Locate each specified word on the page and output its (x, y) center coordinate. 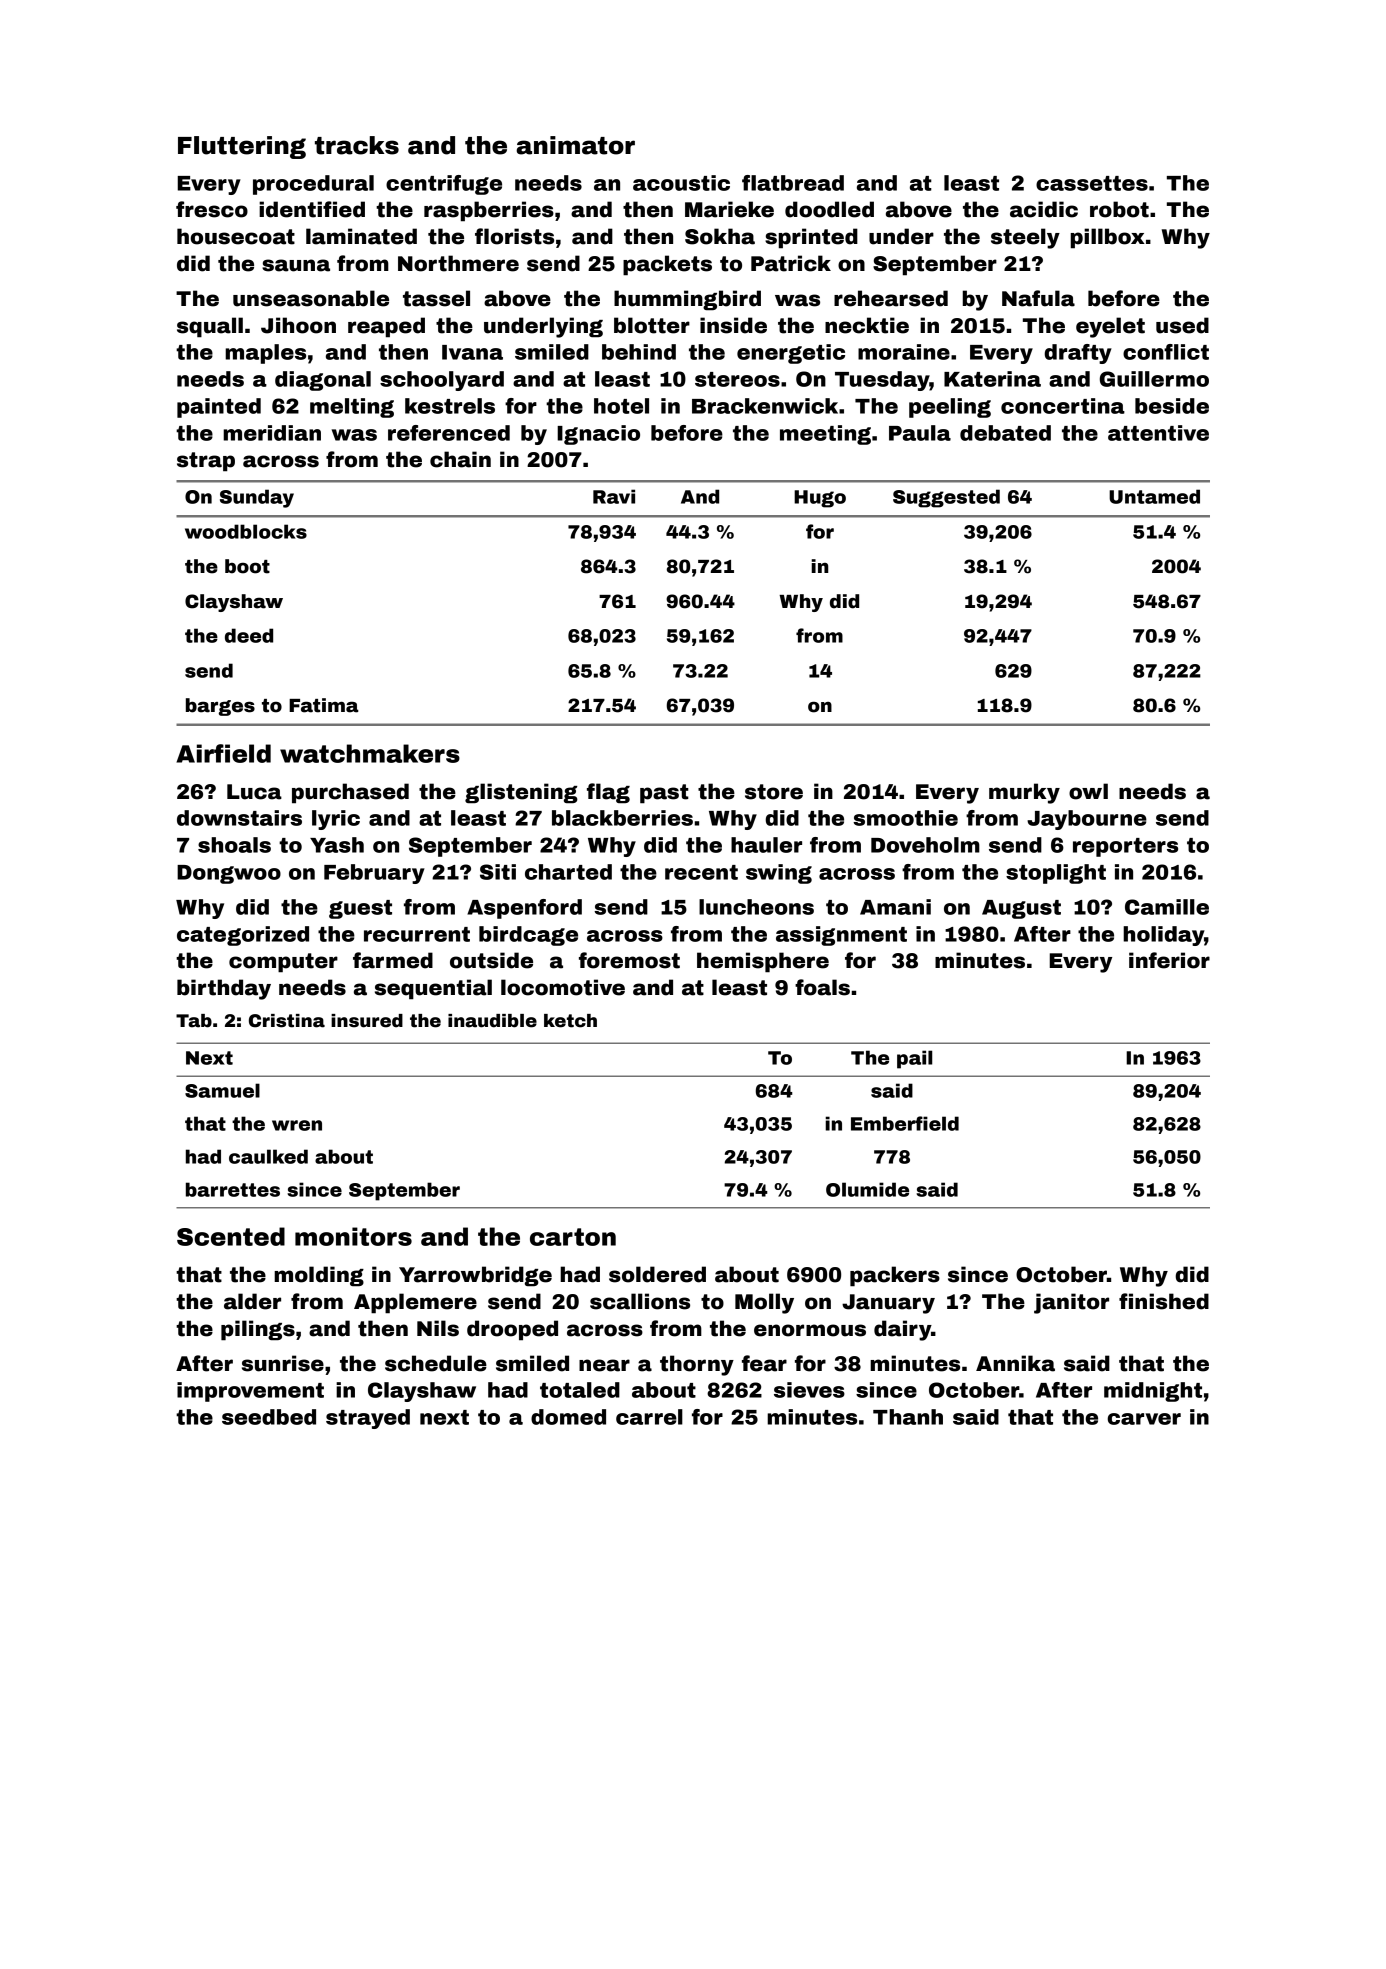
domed (568, 1417)
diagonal (323, 381)
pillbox (1108, 238)
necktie (867, 325)
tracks (357, 145)
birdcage (528, 936)
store (774, 792)
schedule (436, 1363)
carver (1144, 1419)
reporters (1125, 847)
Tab (194, 1021)
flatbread (793, 183)
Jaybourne (1087, 820)
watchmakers (370, 753)
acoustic (681, 183)
